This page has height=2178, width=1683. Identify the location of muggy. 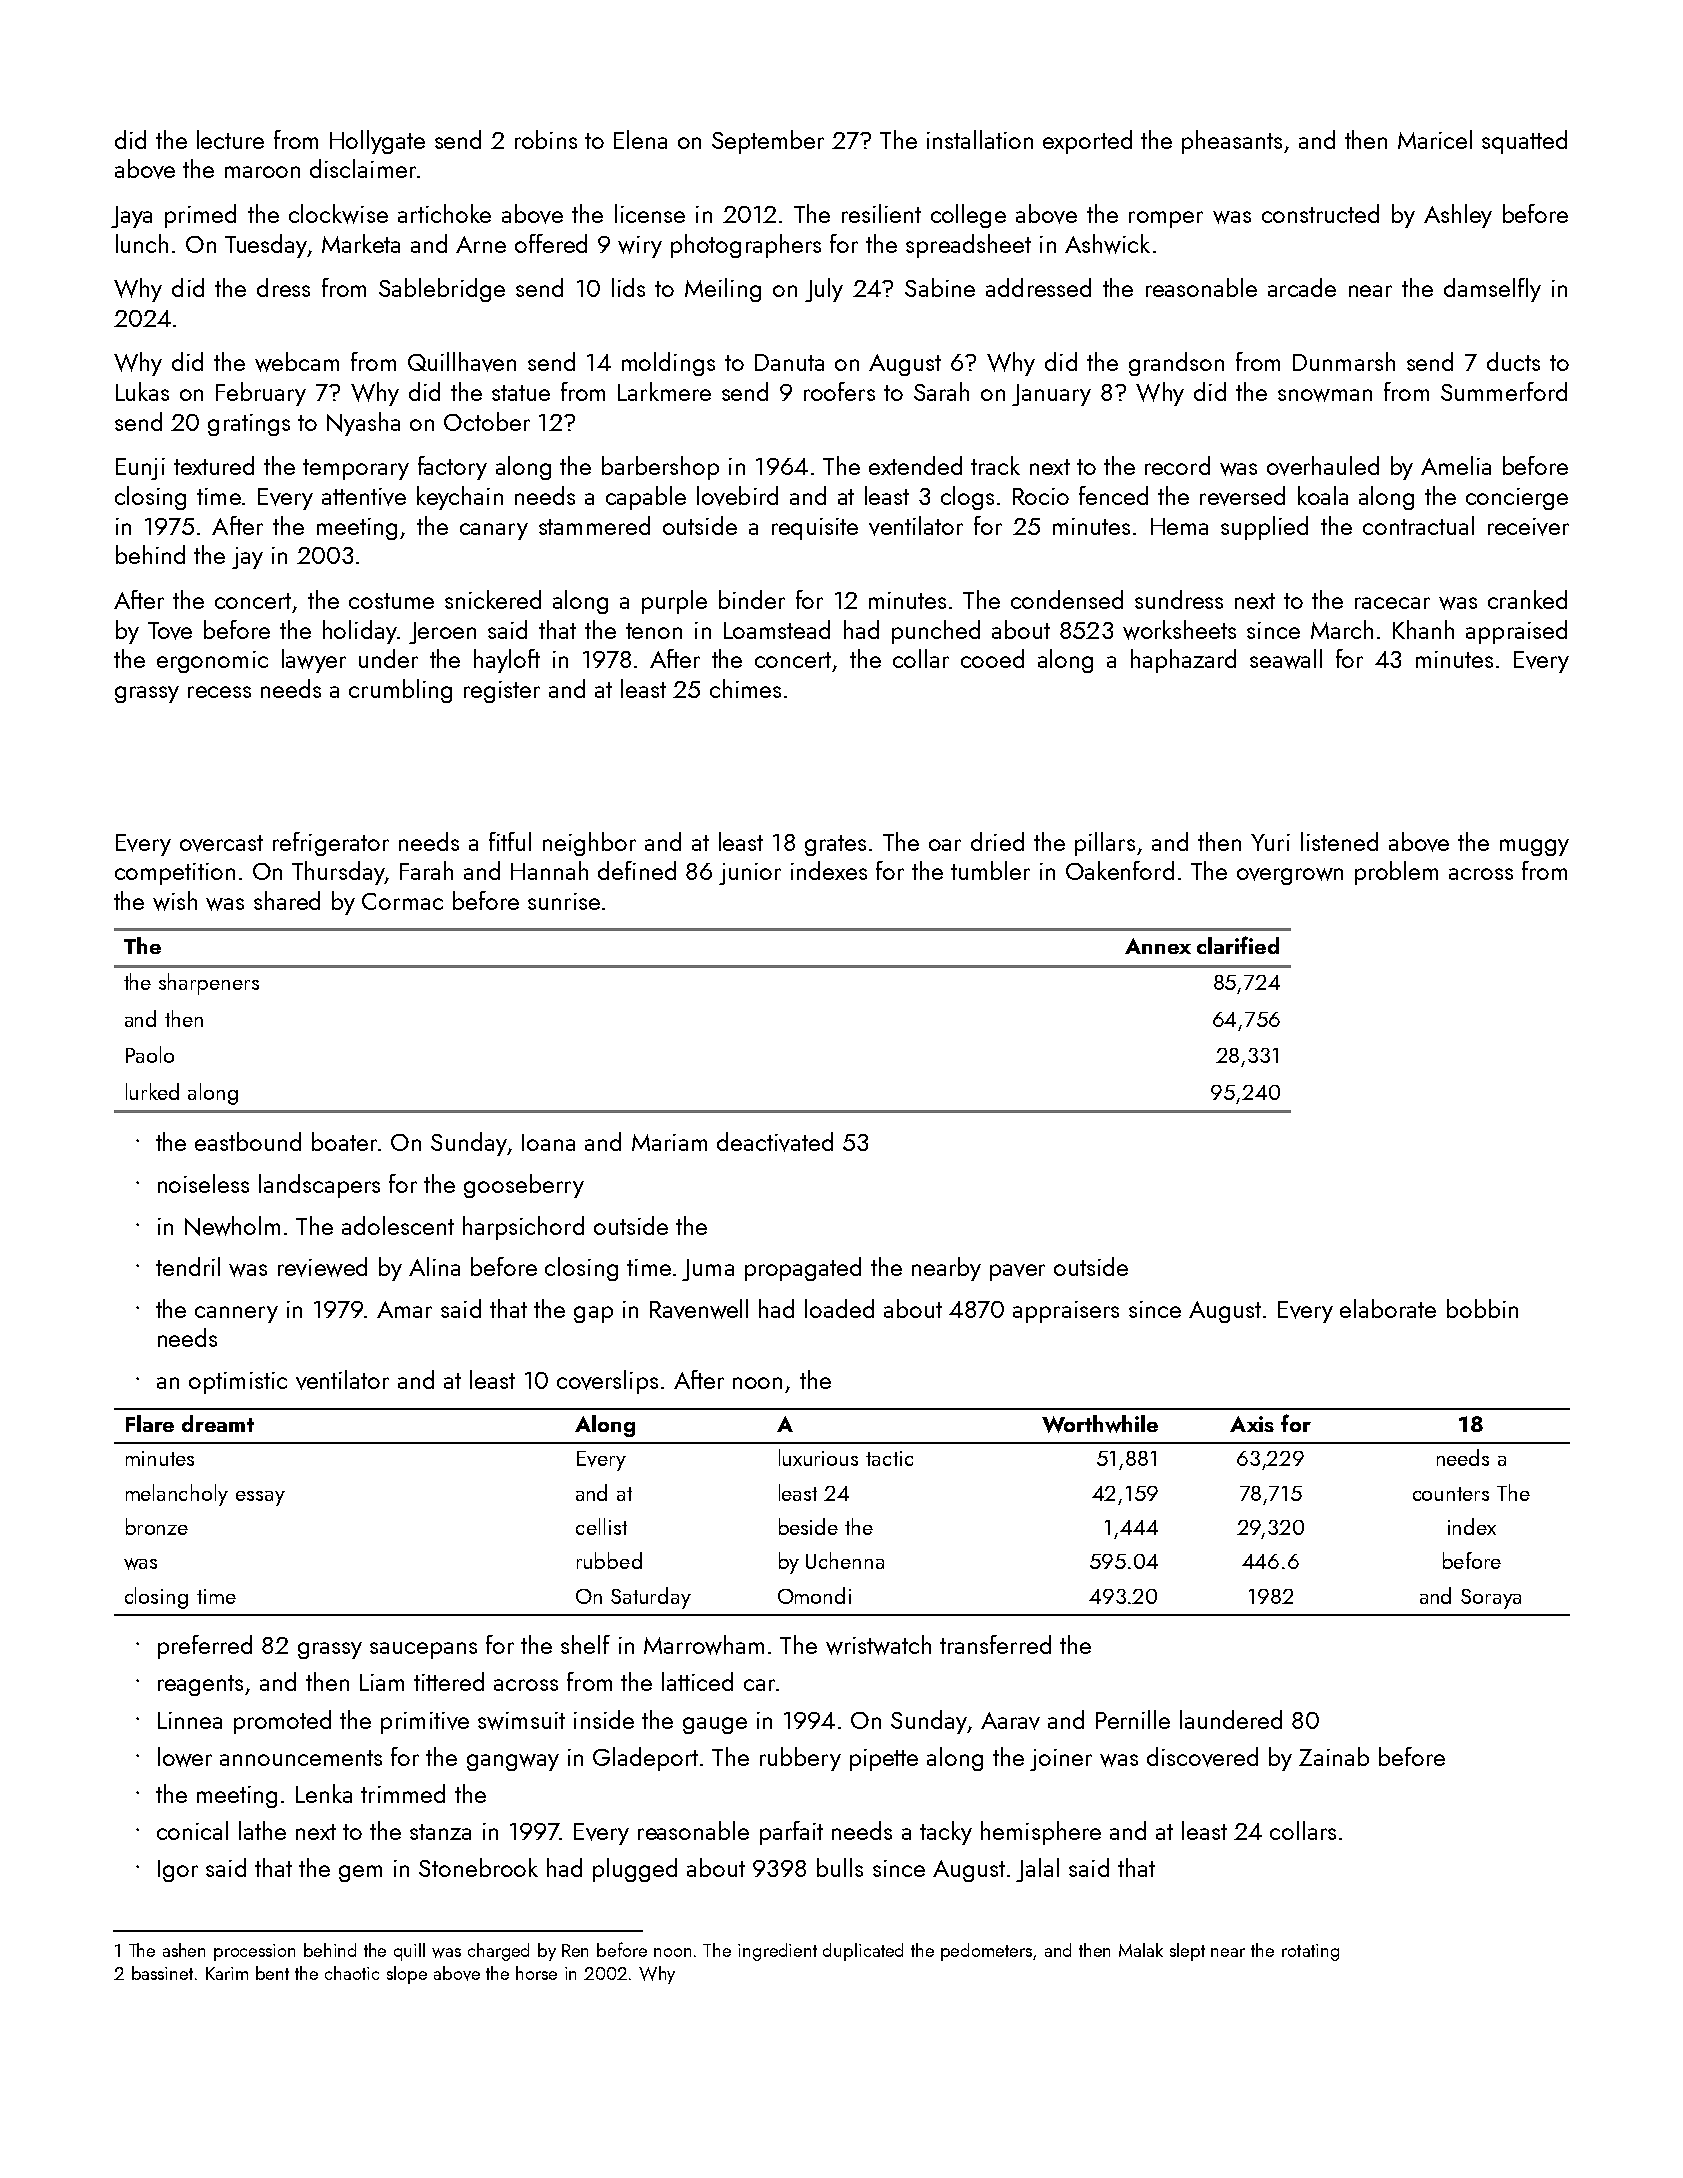
(1534, 847).
